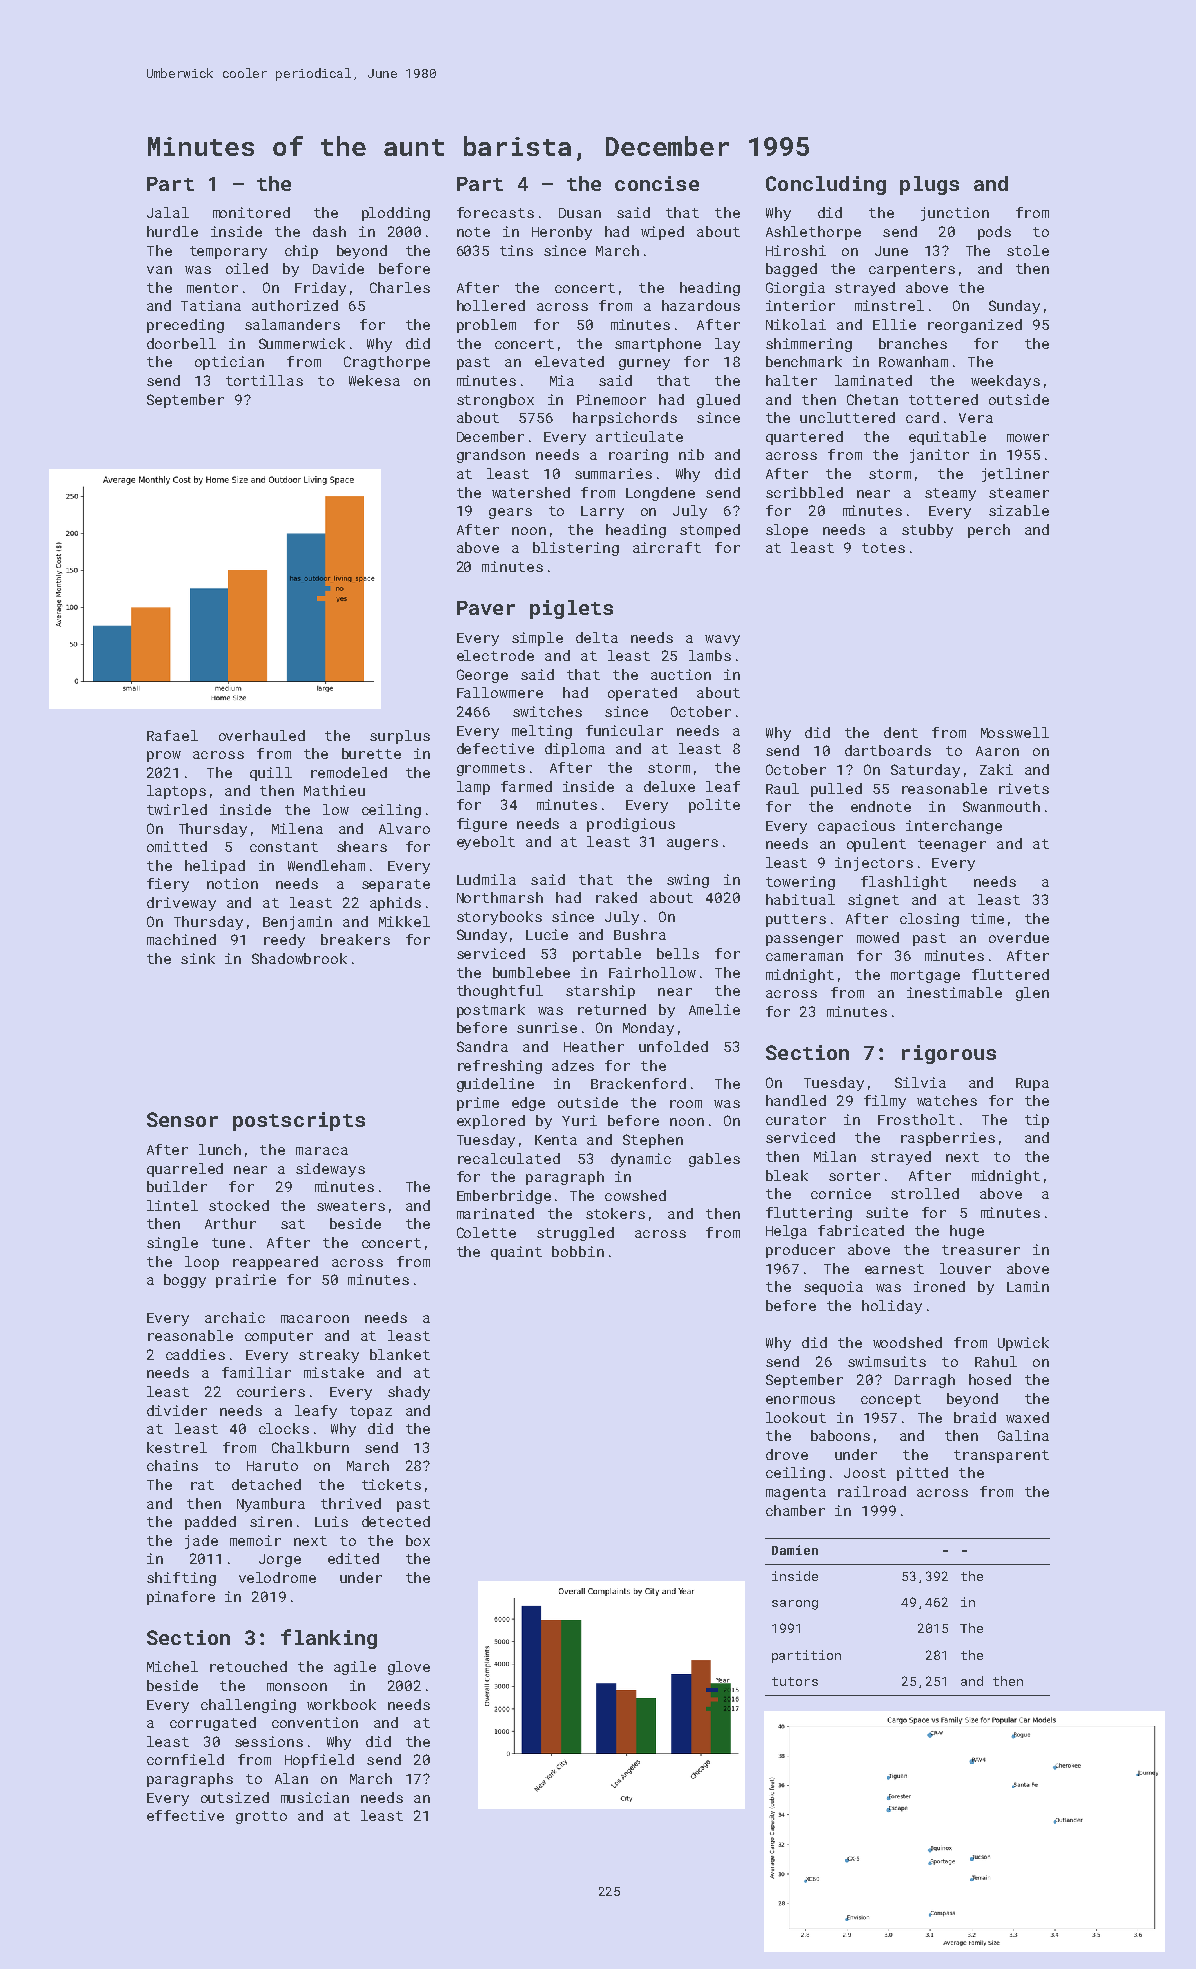  Describe the element at coordinates (251, 212) in the document. I see `monitored` at that location.
